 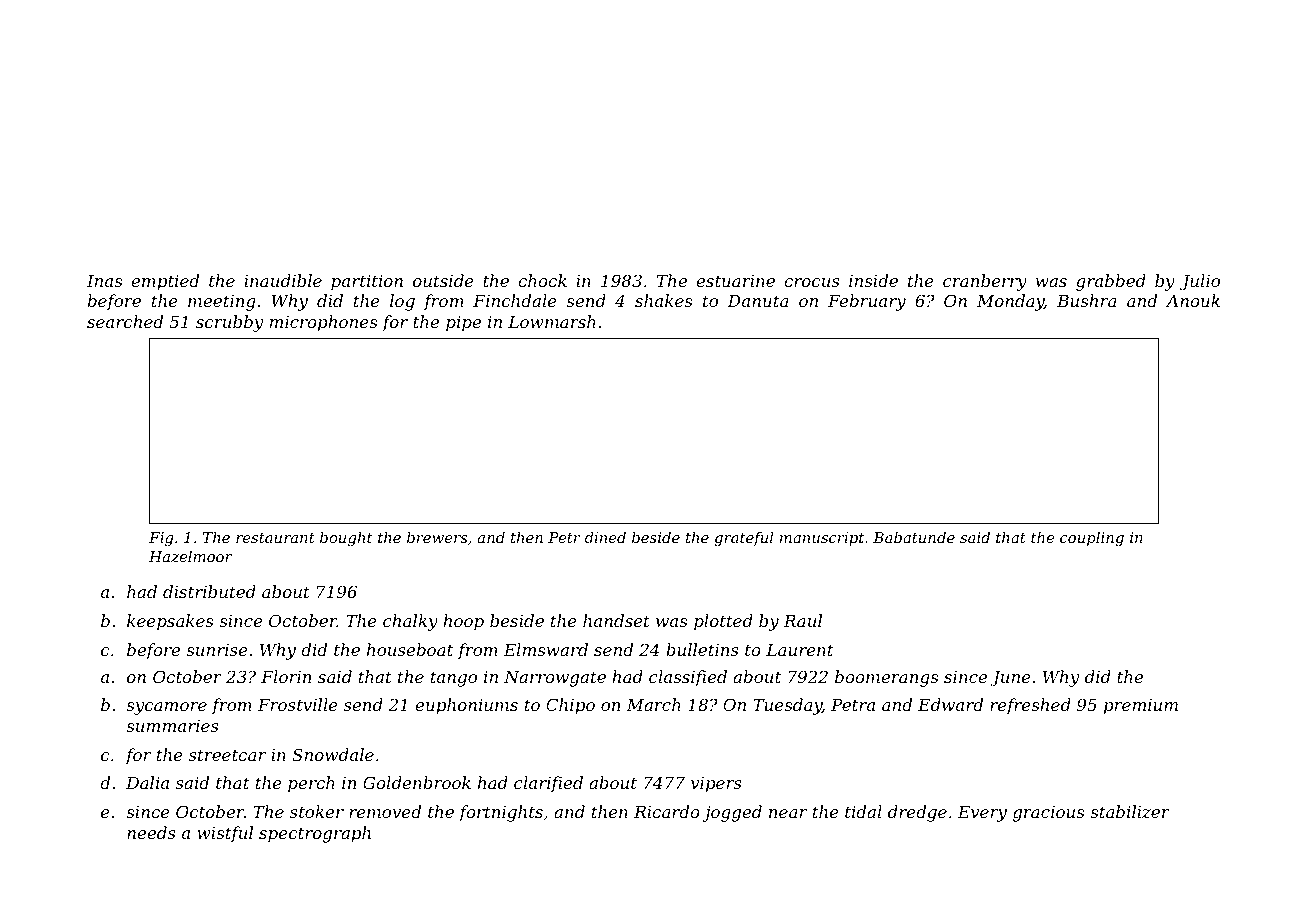 I want to click on inaudible, so click(x=283, y=280).
